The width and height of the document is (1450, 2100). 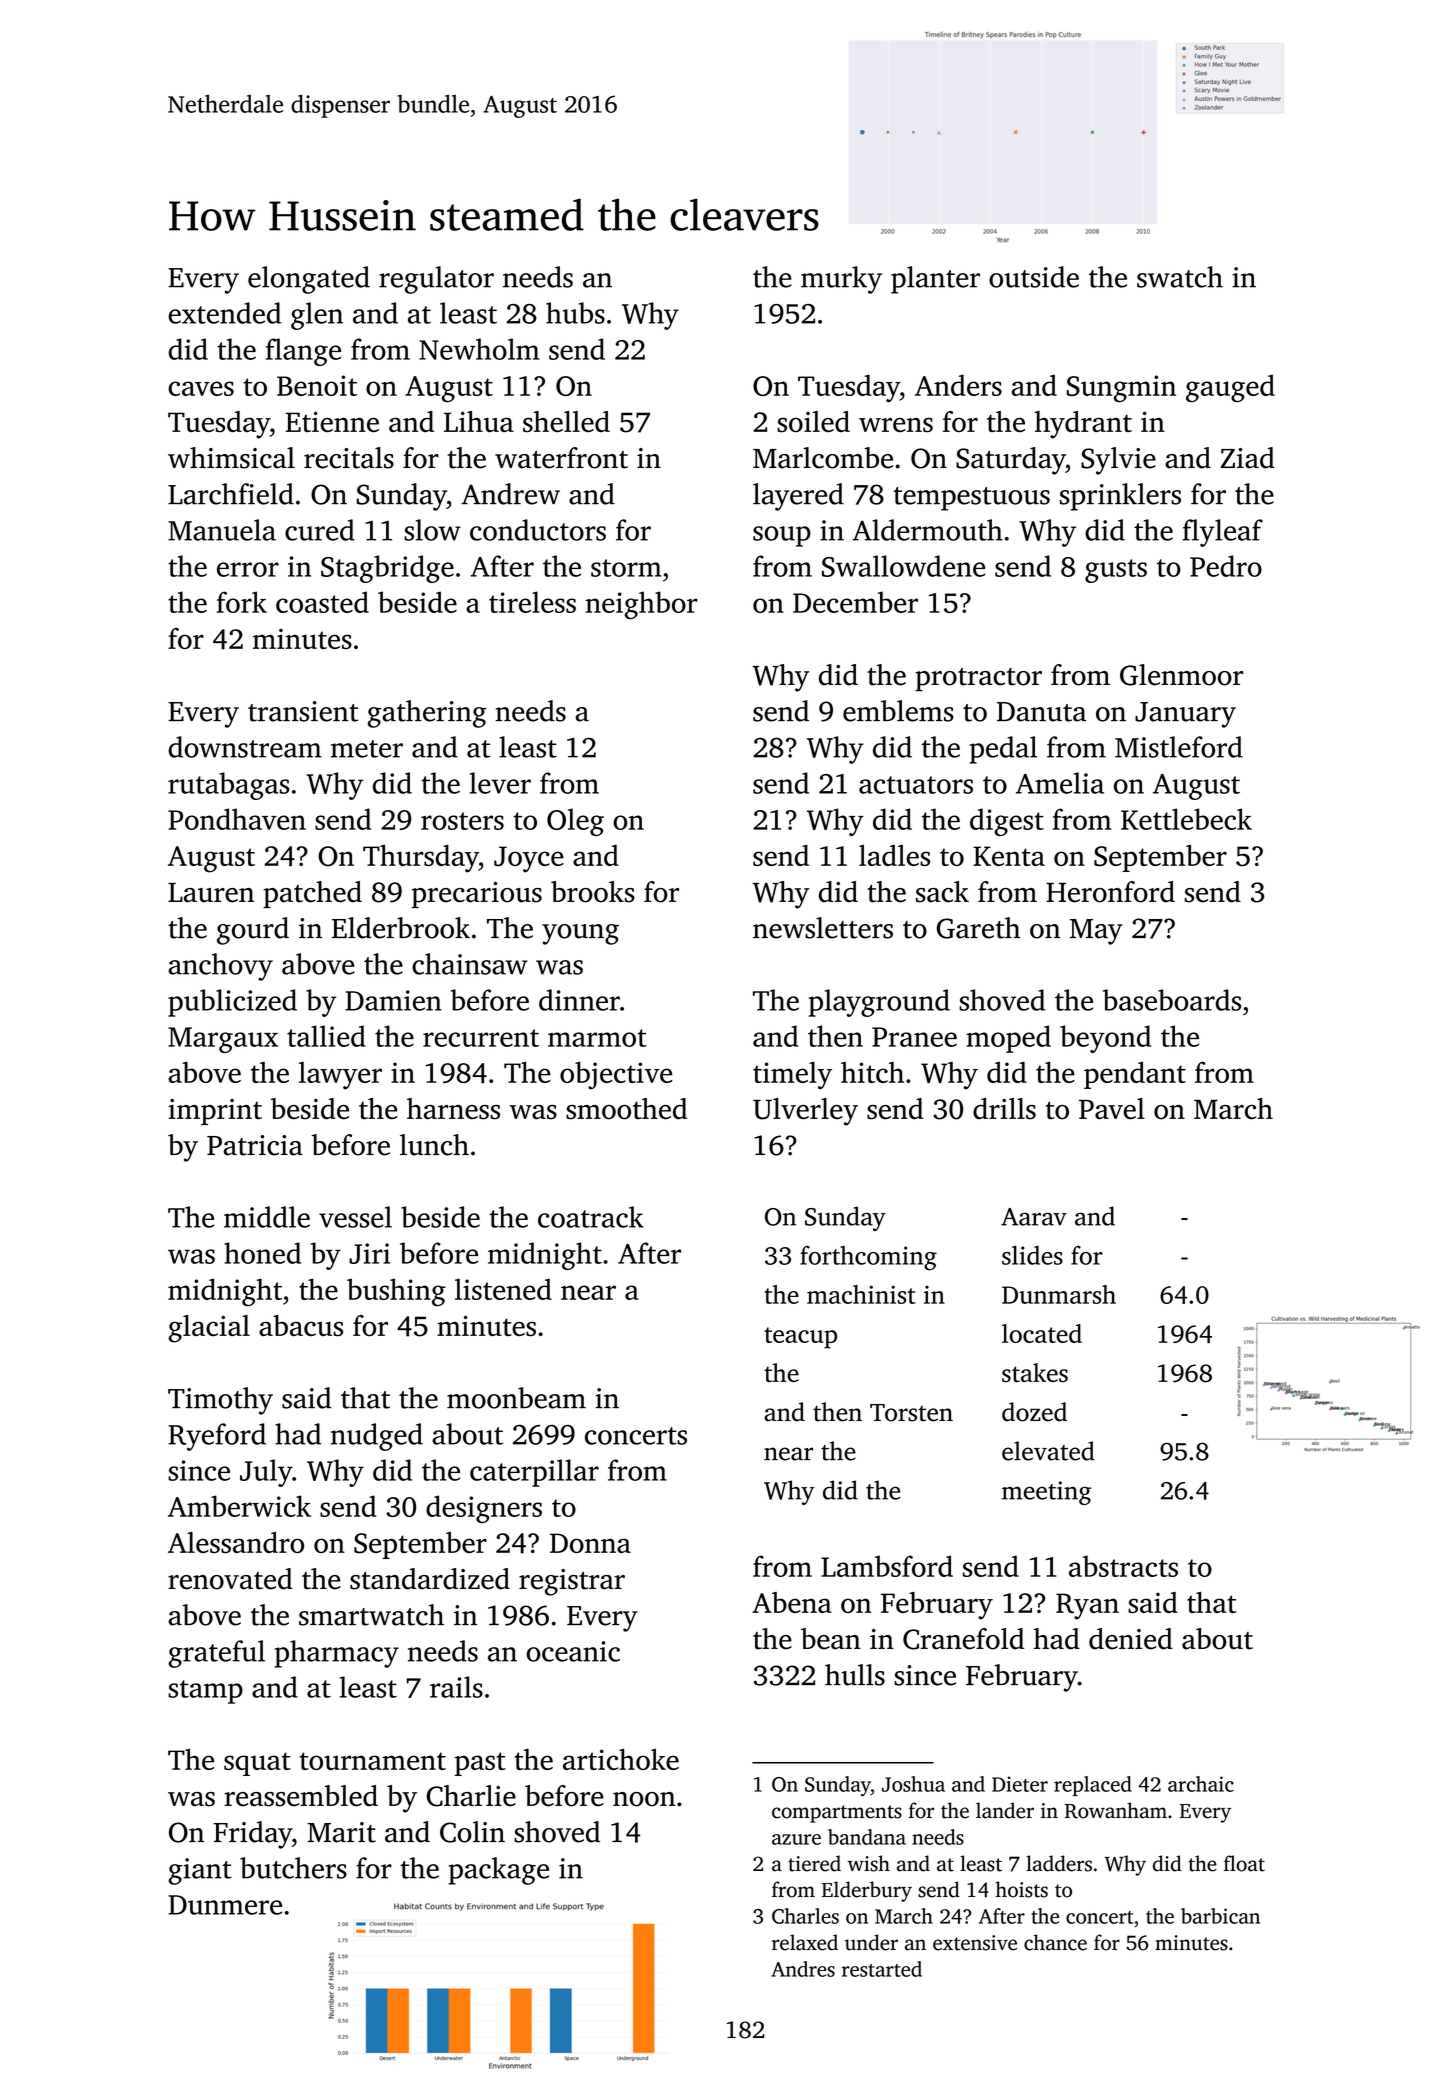 I want to click on neighbor, so click(x=641, y=605).
